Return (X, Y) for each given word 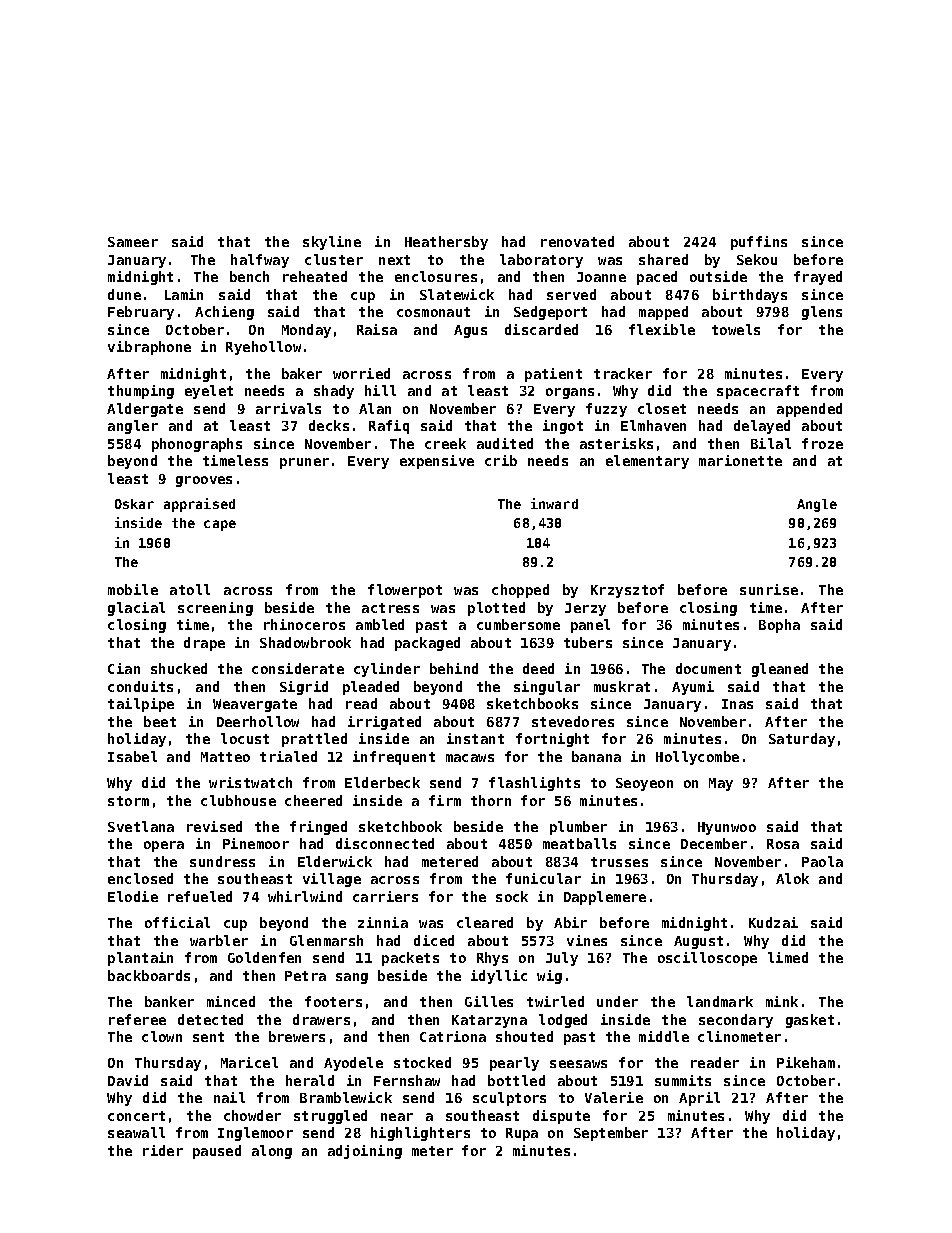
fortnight (552, 740)
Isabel (132, 756)
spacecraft (758, 392)
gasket (810, 1021)
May (721, 784)
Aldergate (145, 410)
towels (736, 329)
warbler (219, 940)
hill (380, 390)
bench (249, 276)
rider (163, 1150)
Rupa (522, 1134)
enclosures (436, 276)
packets (410, 959)
